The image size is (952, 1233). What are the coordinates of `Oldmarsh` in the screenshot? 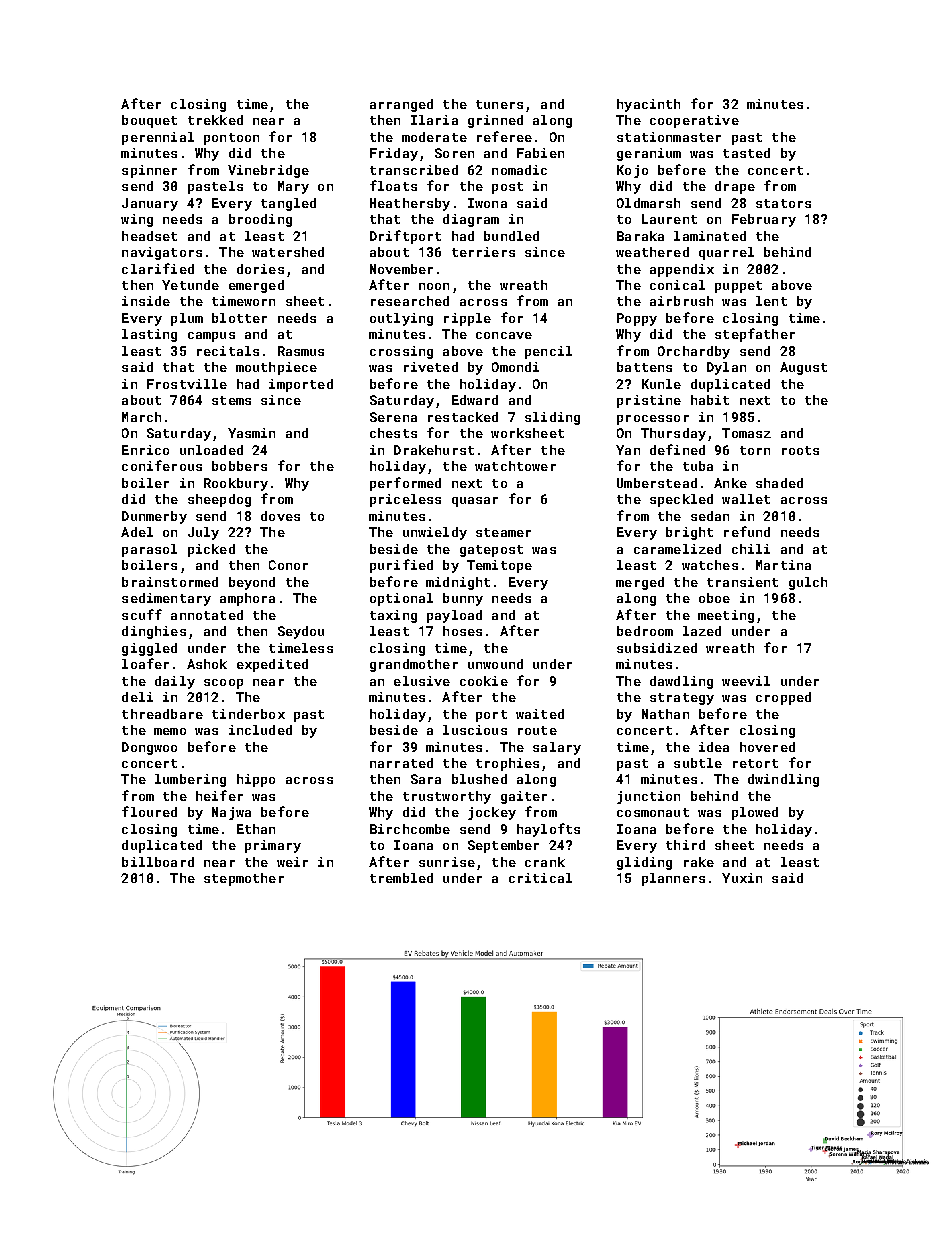 It's located at (648, 203).
